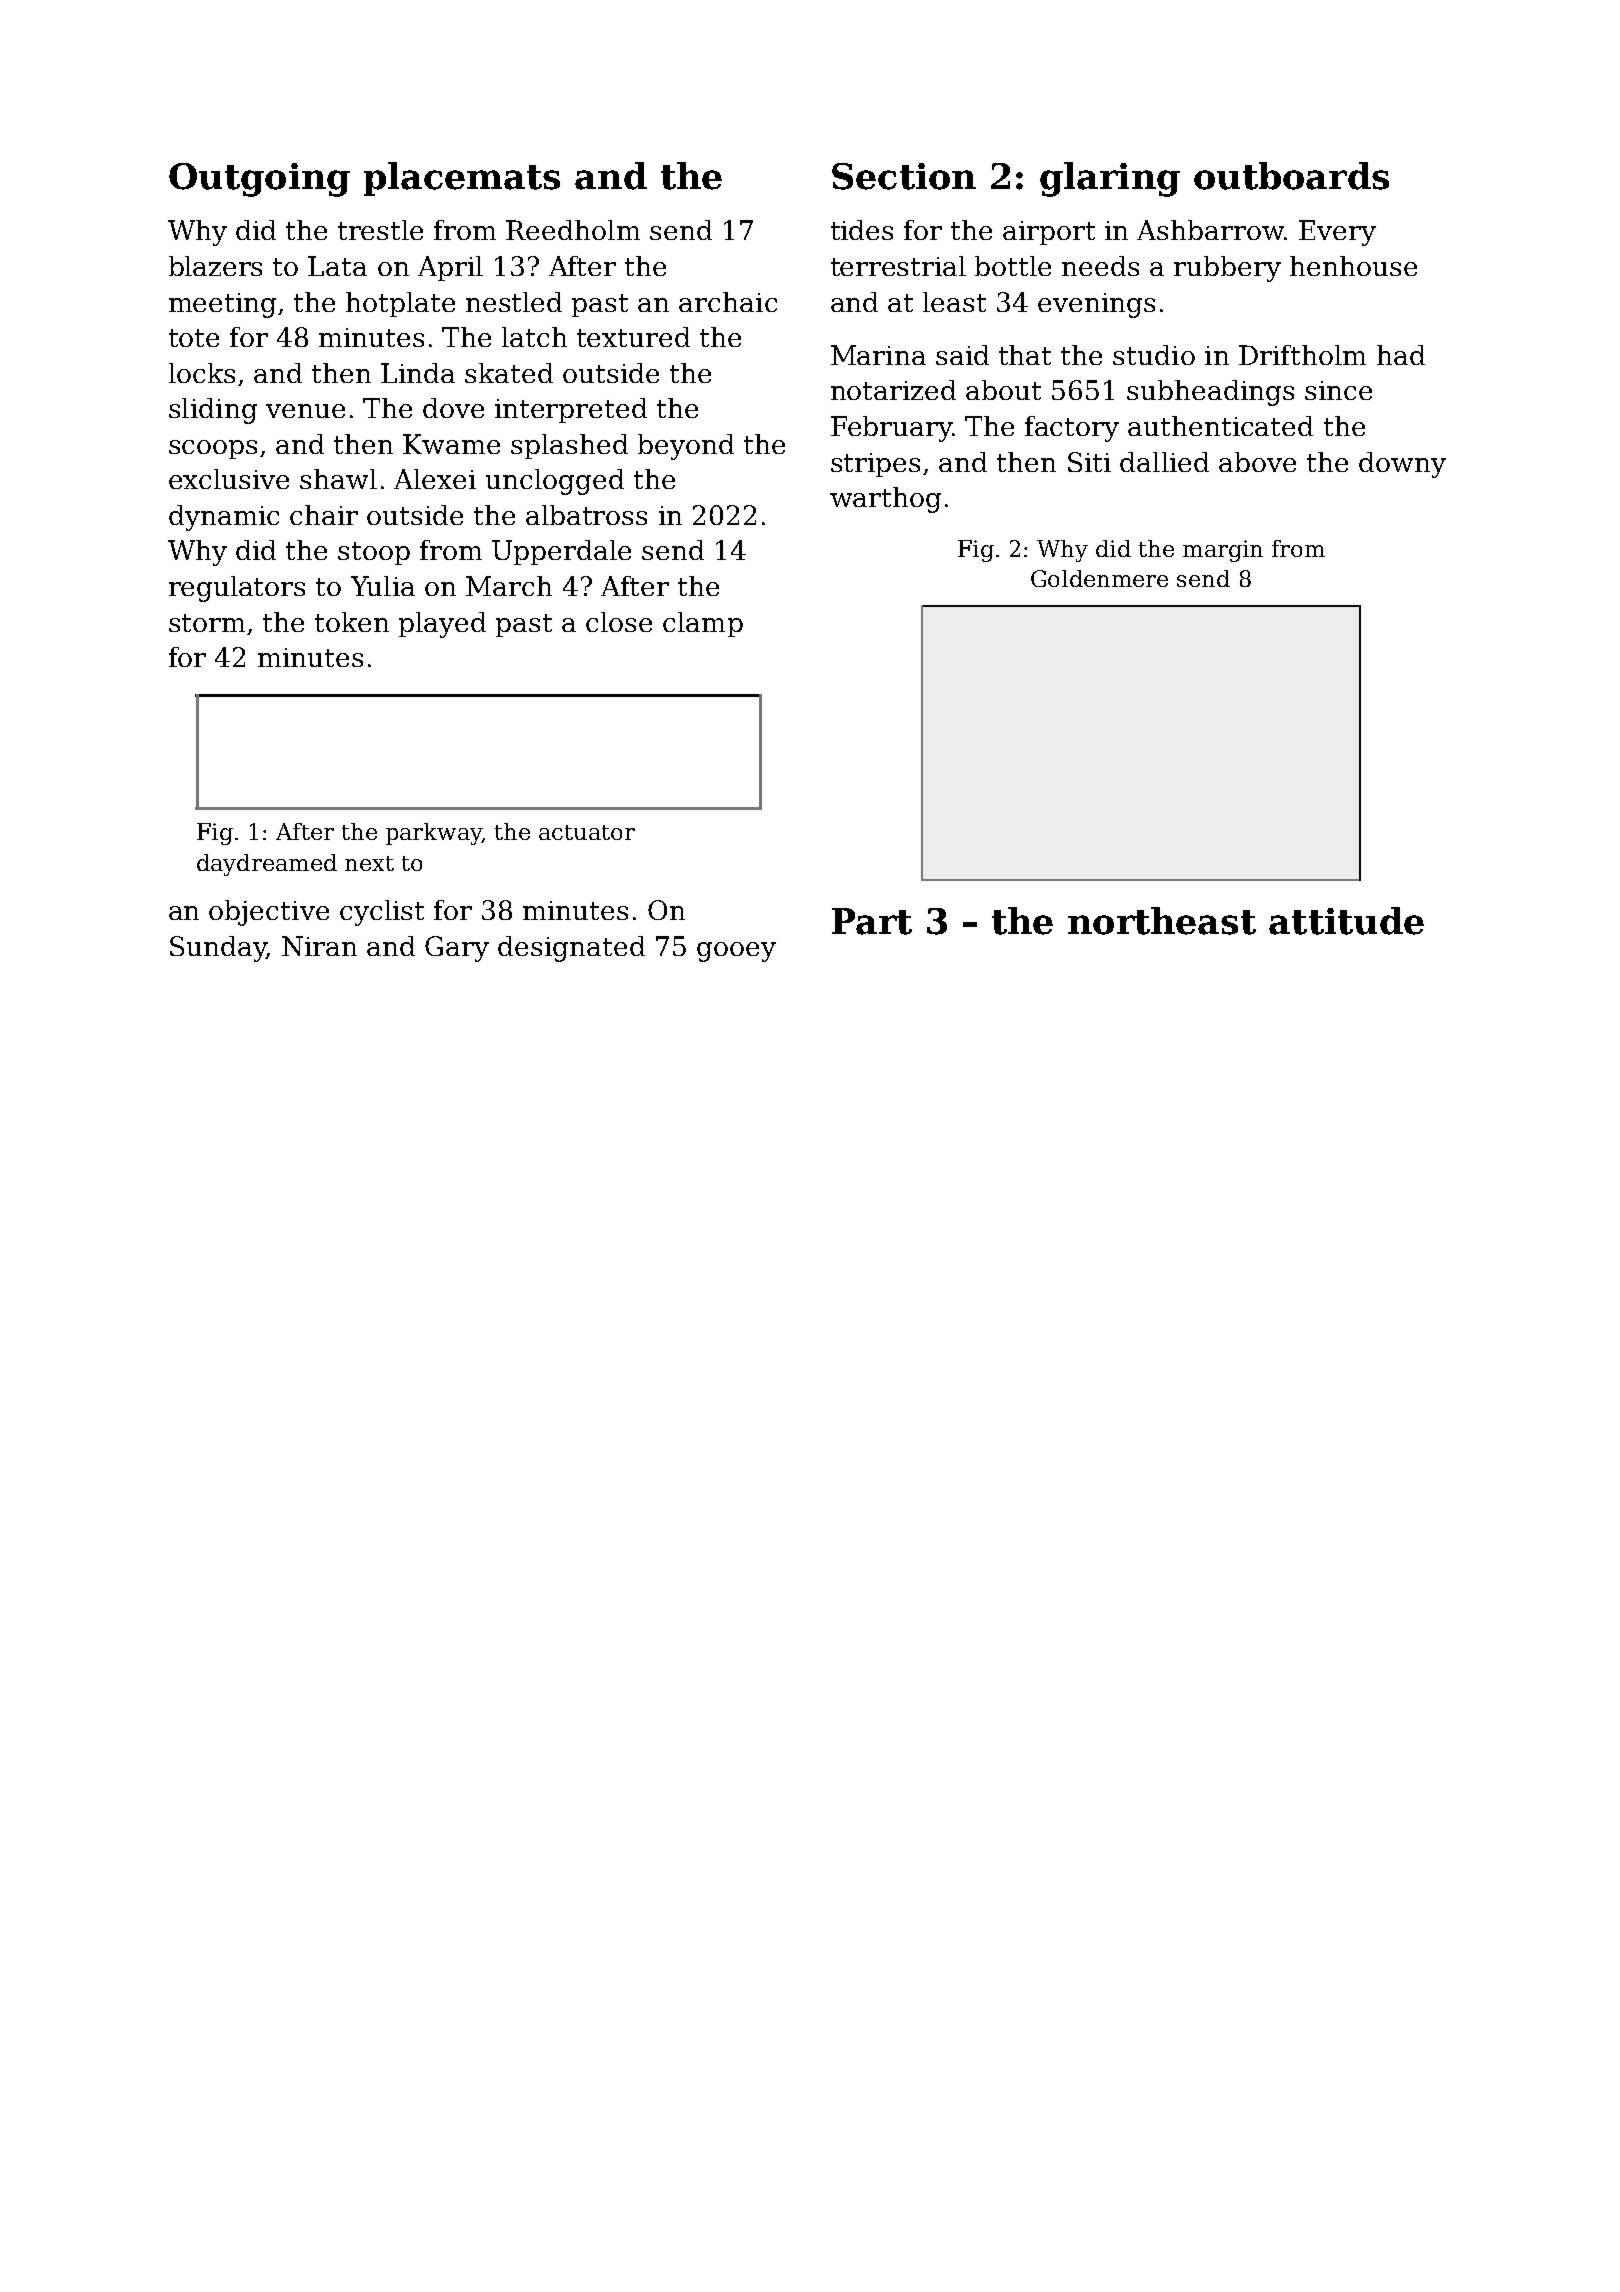 This screenshot has width=1620, height=2292. What do you see at coordinates (442, 625) in the screenshot?
I see `played` at bounding box center [442, 625].
